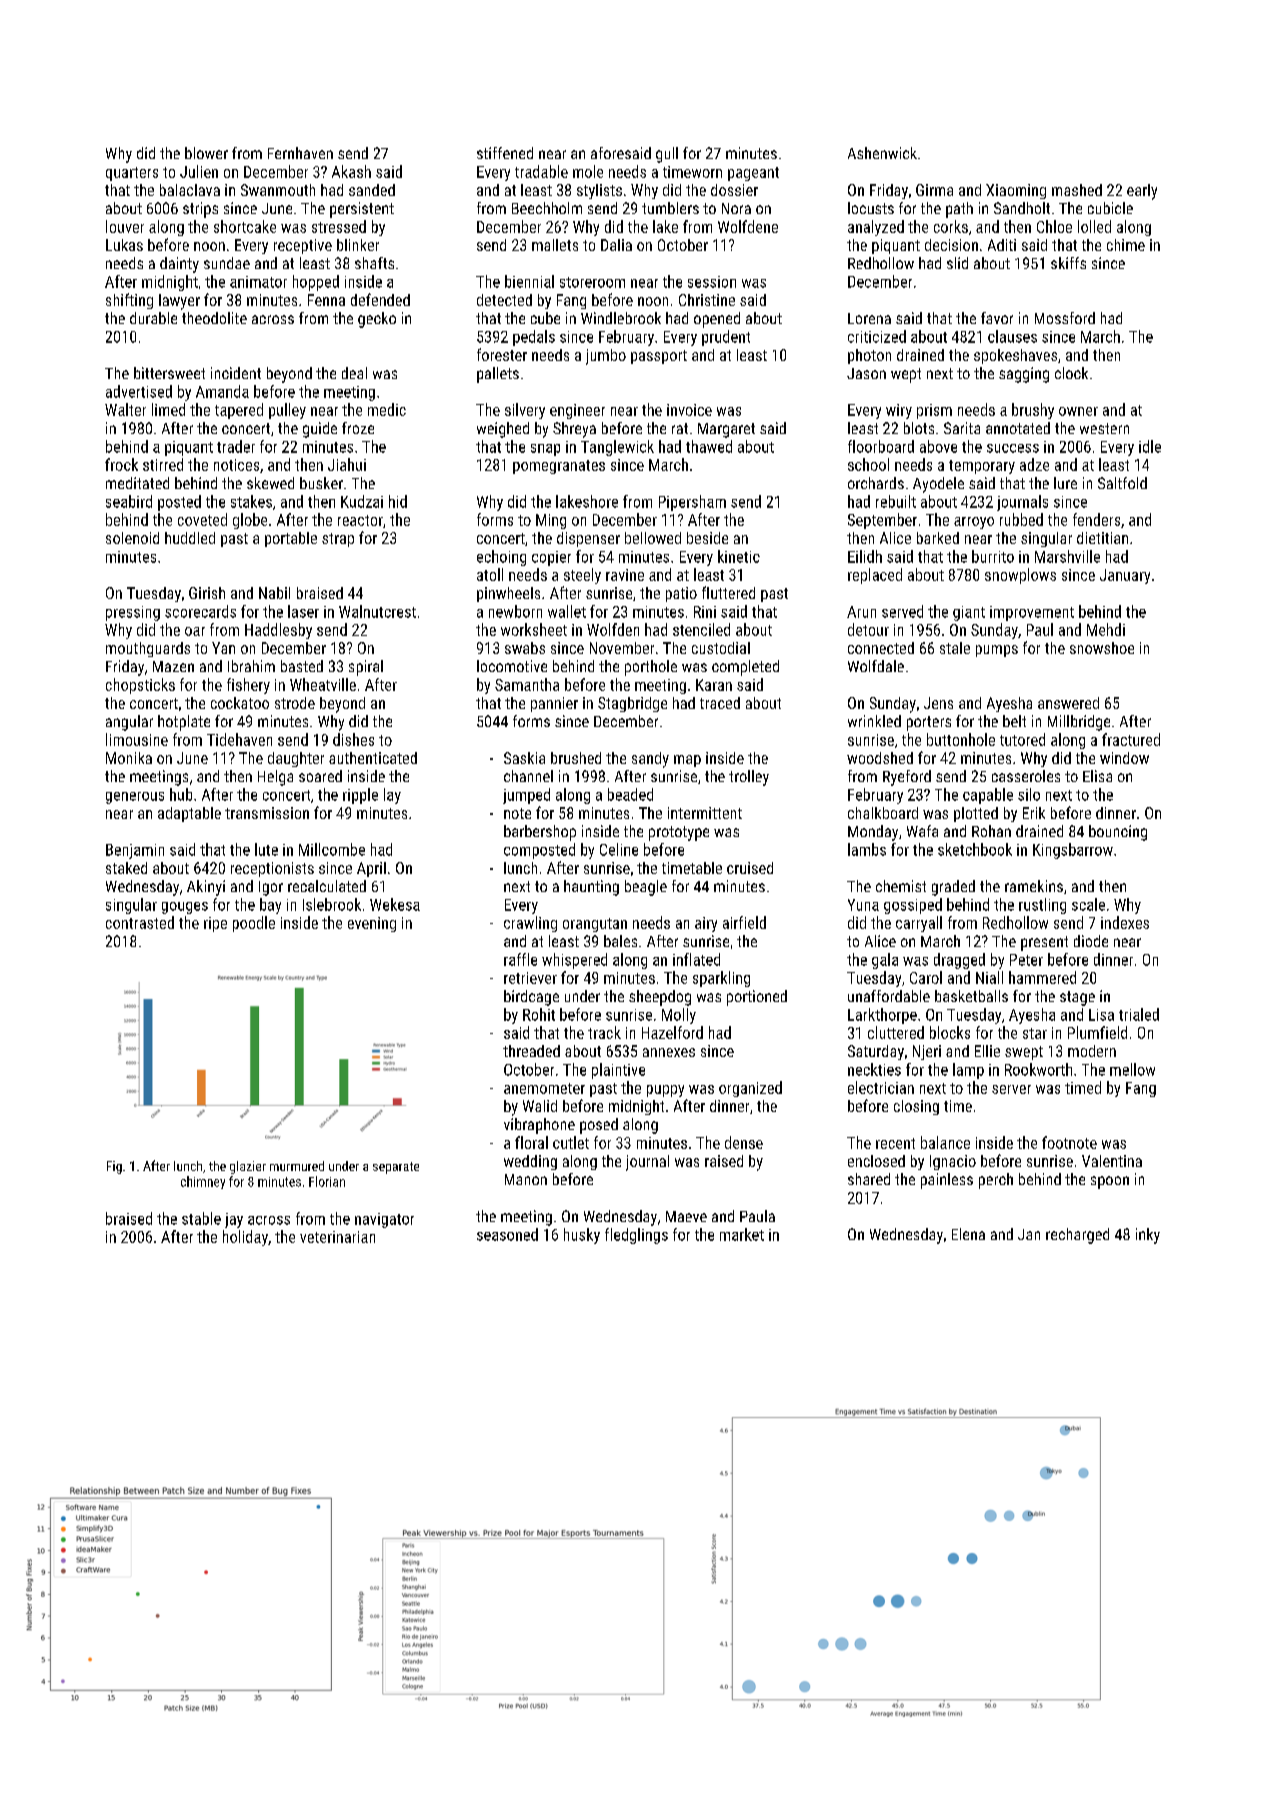 The image size is (1268, 1793). Describe the element at coordinates (132, 174) in the screenshot. I see `quarters` at that location.
